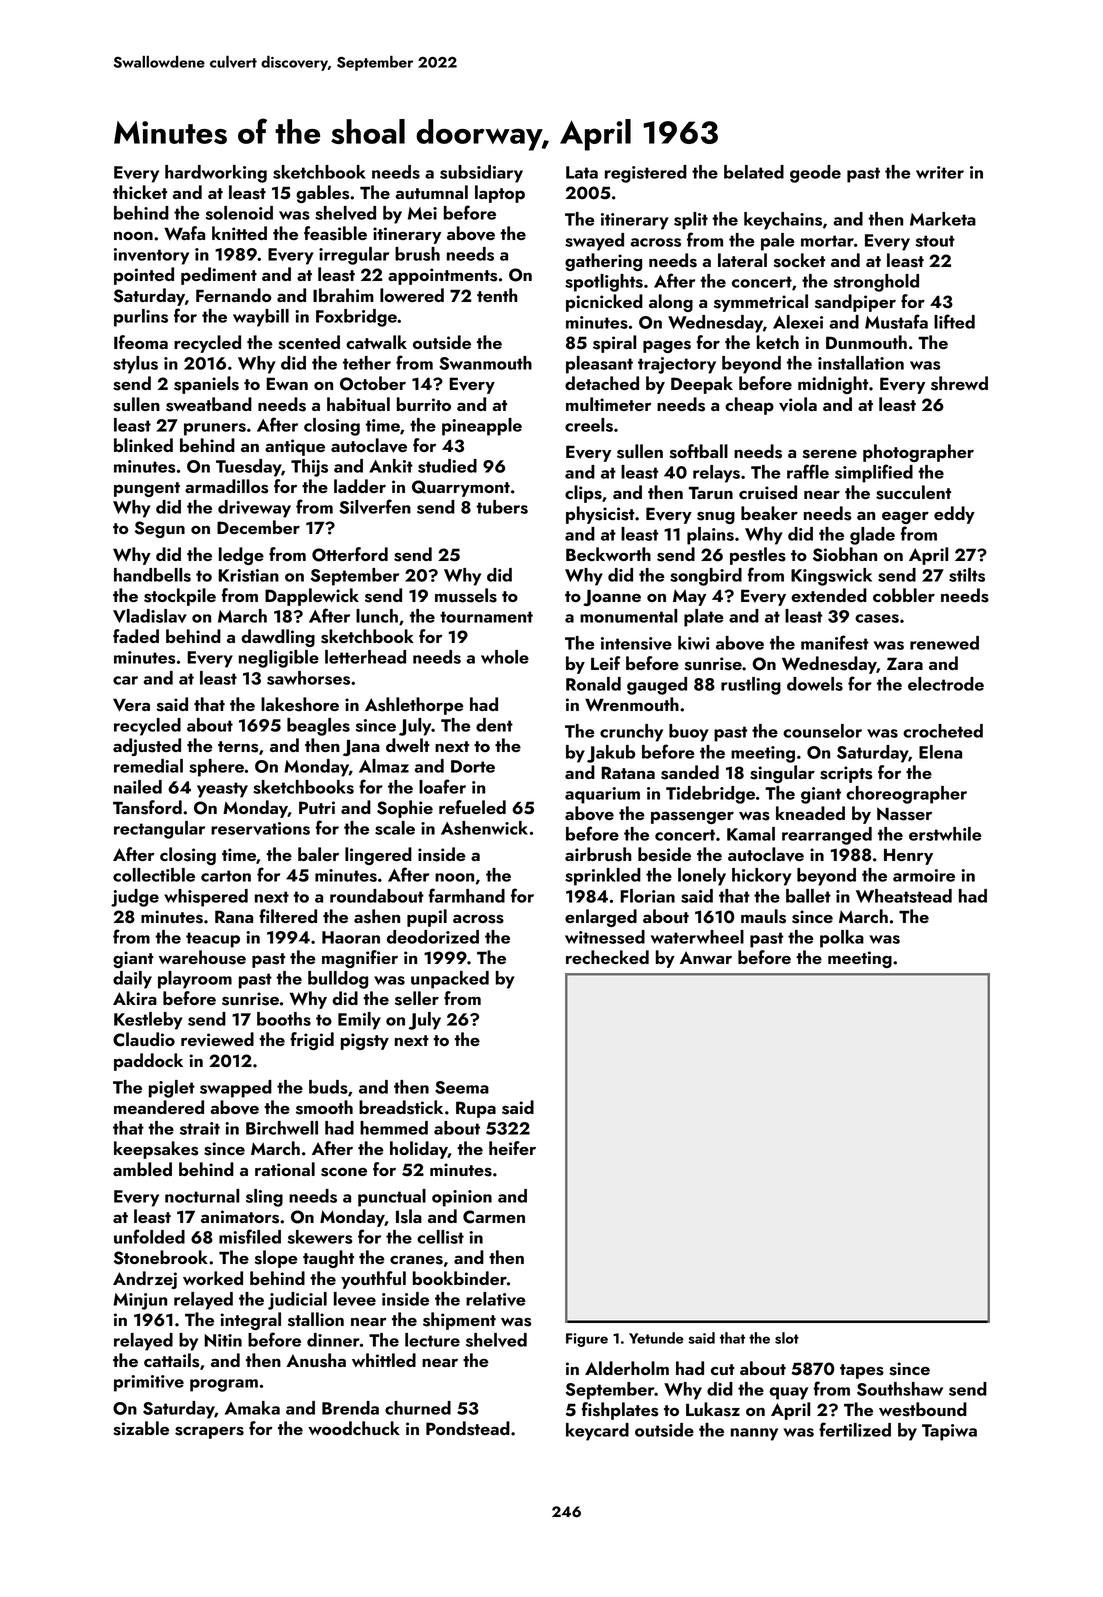 Image resolution: width=1103 pixels, height=1597 pixels. Describe the element at coordinates (322, 194) in the screenshot. I see `gables` at that location.
